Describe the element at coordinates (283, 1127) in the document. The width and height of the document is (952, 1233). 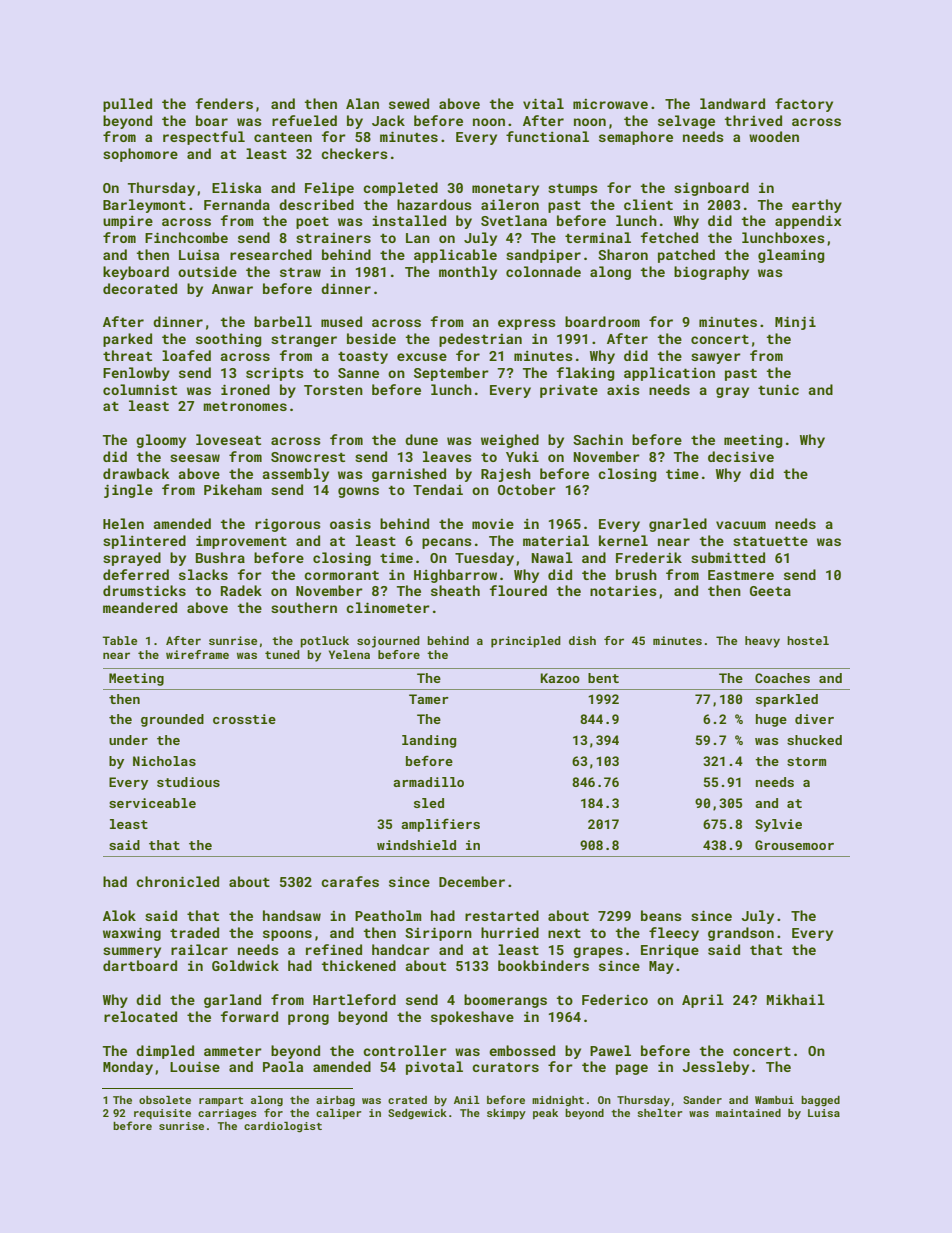
I see `cardiologist` at that location.
